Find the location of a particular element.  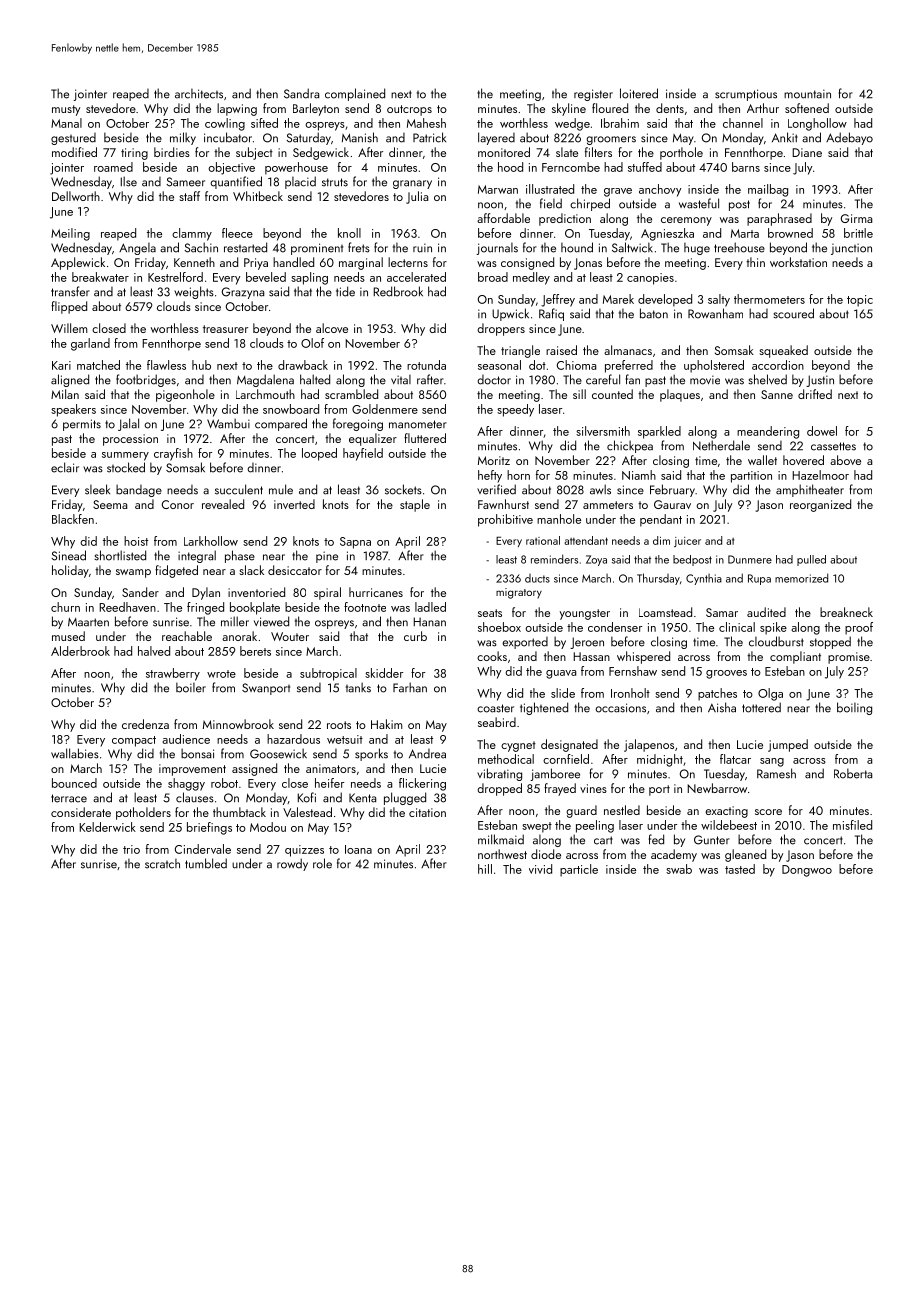

drifted is located at coordinates (815, 394).
